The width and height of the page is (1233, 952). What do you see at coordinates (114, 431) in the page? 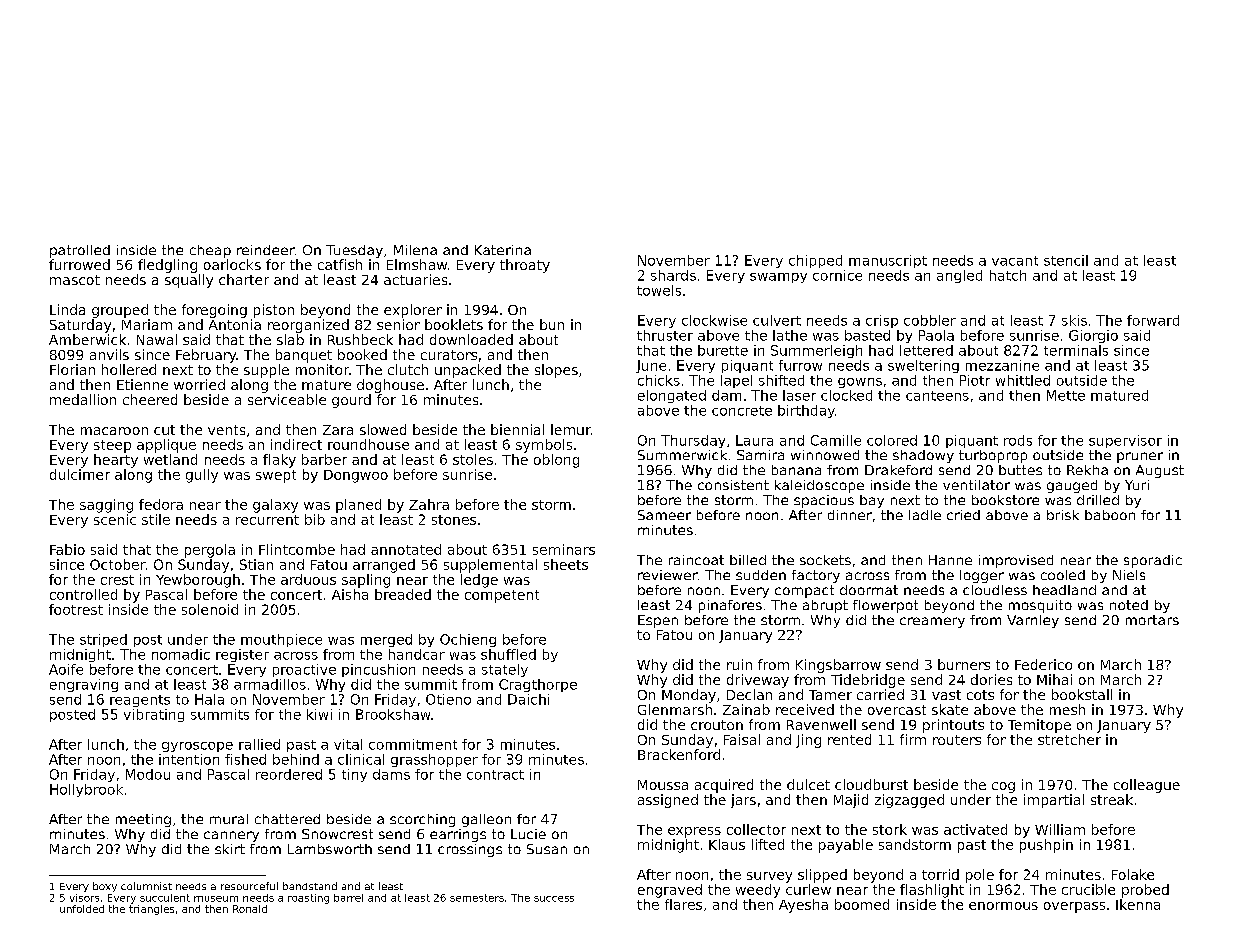
I see `macaroon` at bounding box center [114, 431].
